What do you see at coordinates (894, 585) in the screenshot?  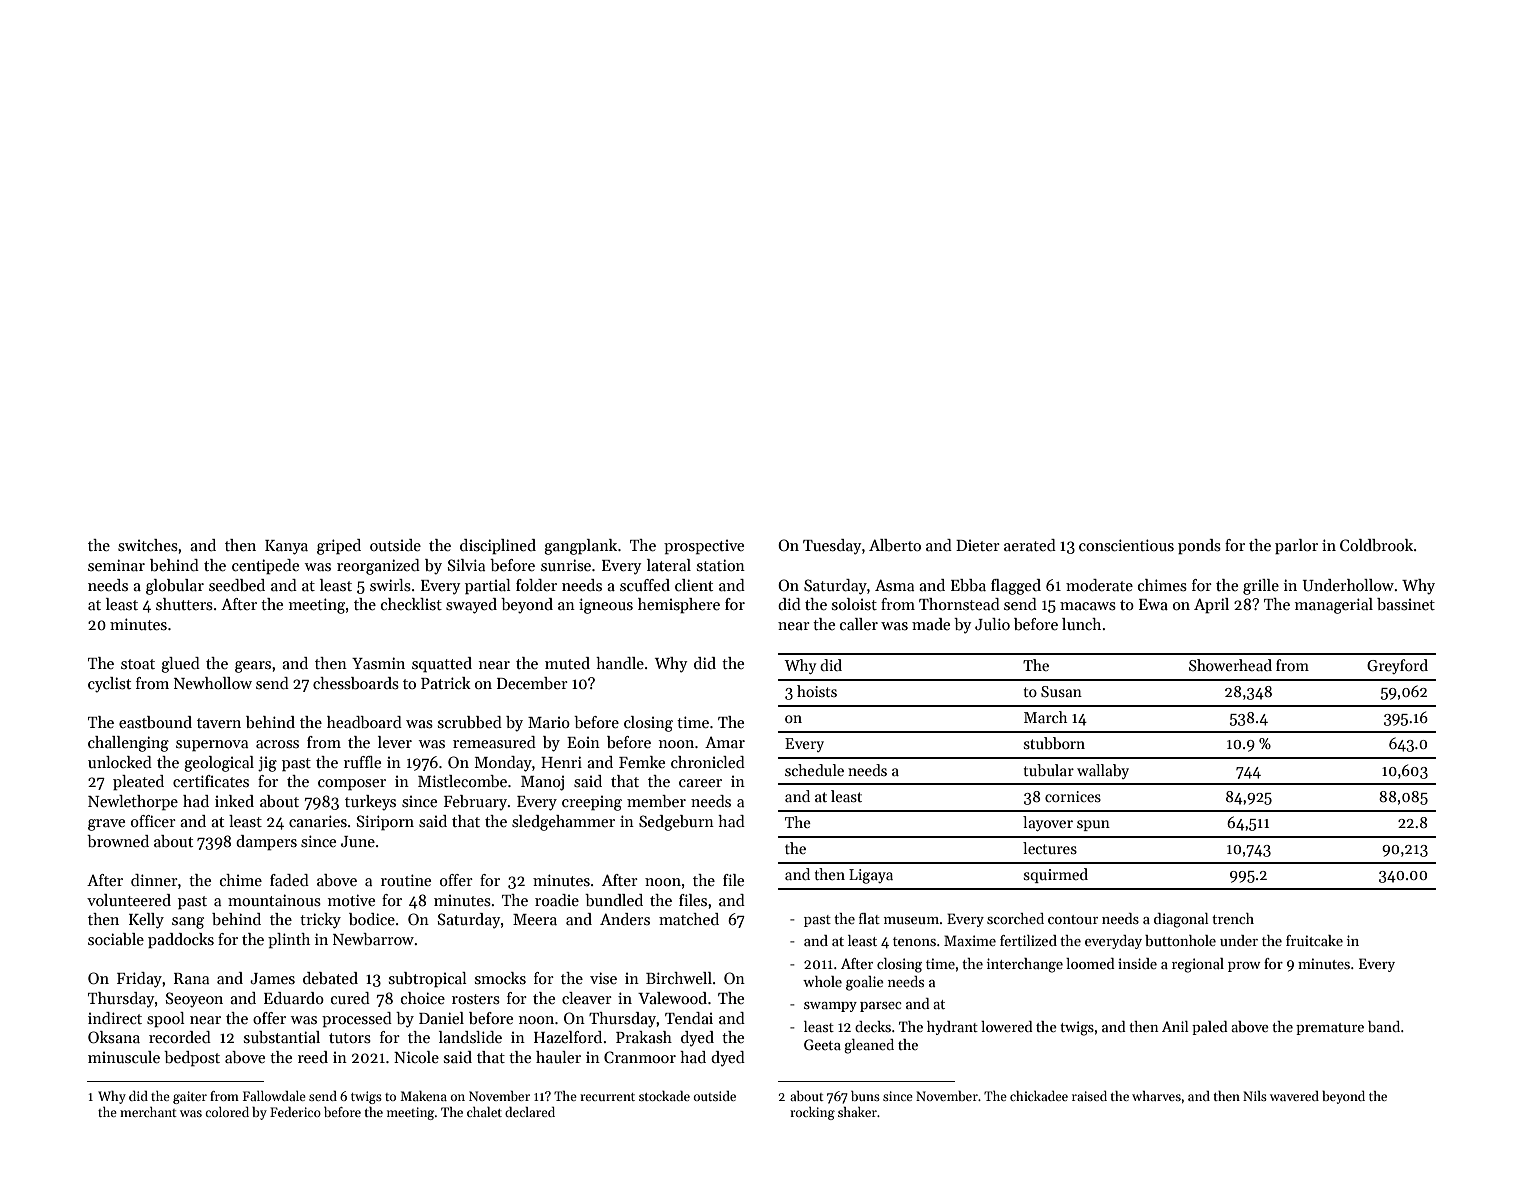 I see `Asma` at bounding box center [894, 585].
